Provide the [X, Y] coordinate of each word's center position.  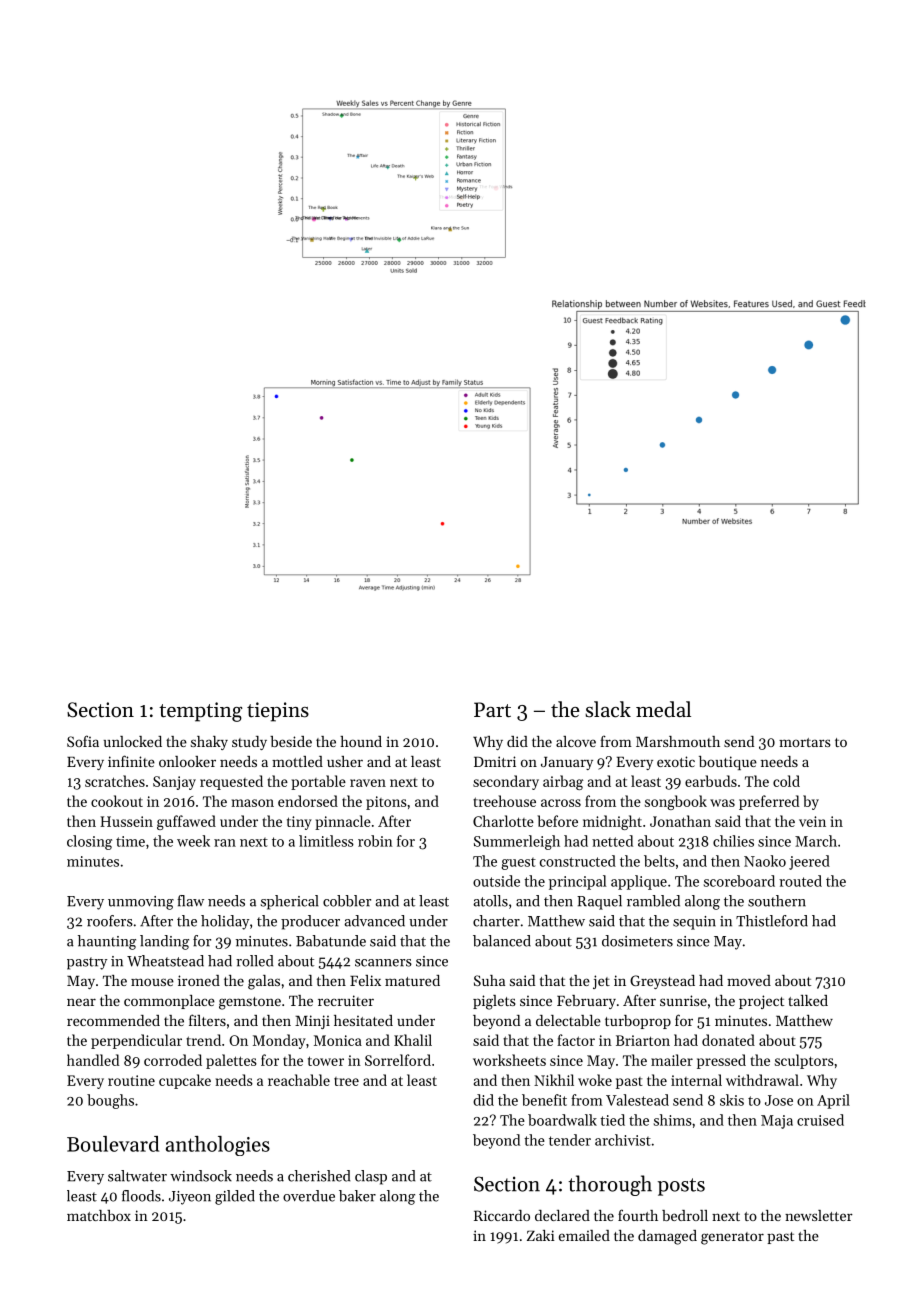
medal [663, 709]
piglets [494, 1002]
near [81, 1002]
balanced [502, 941]
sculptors [804, 1061]
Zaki [541, 1235]
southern [777, 901]
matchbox [99, 1215]
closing [89, 842]
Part [492, 710]
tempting [200, 712]
